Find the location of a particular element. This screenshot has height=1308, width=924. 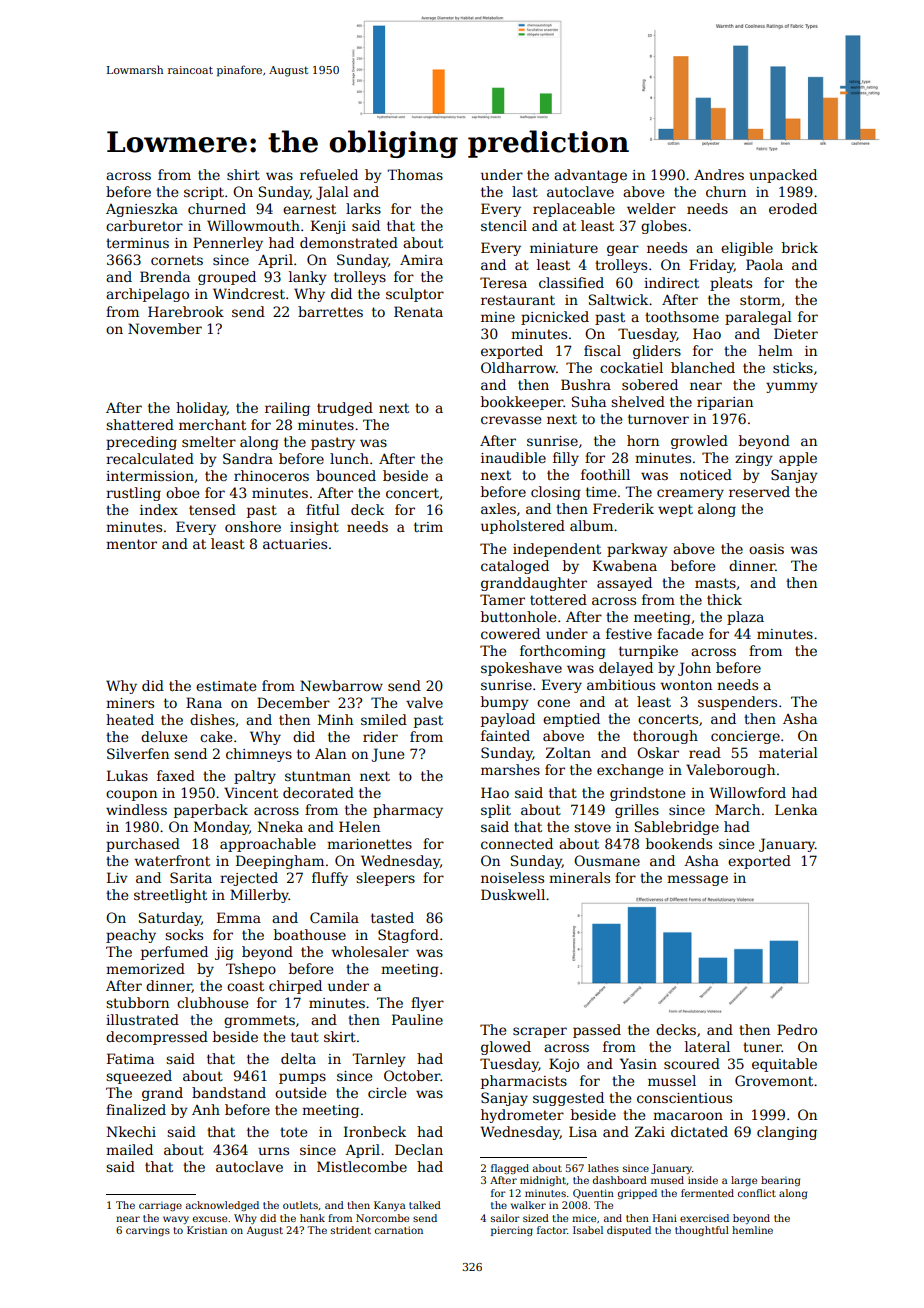

tensed is located at coordinates (212, 509).
